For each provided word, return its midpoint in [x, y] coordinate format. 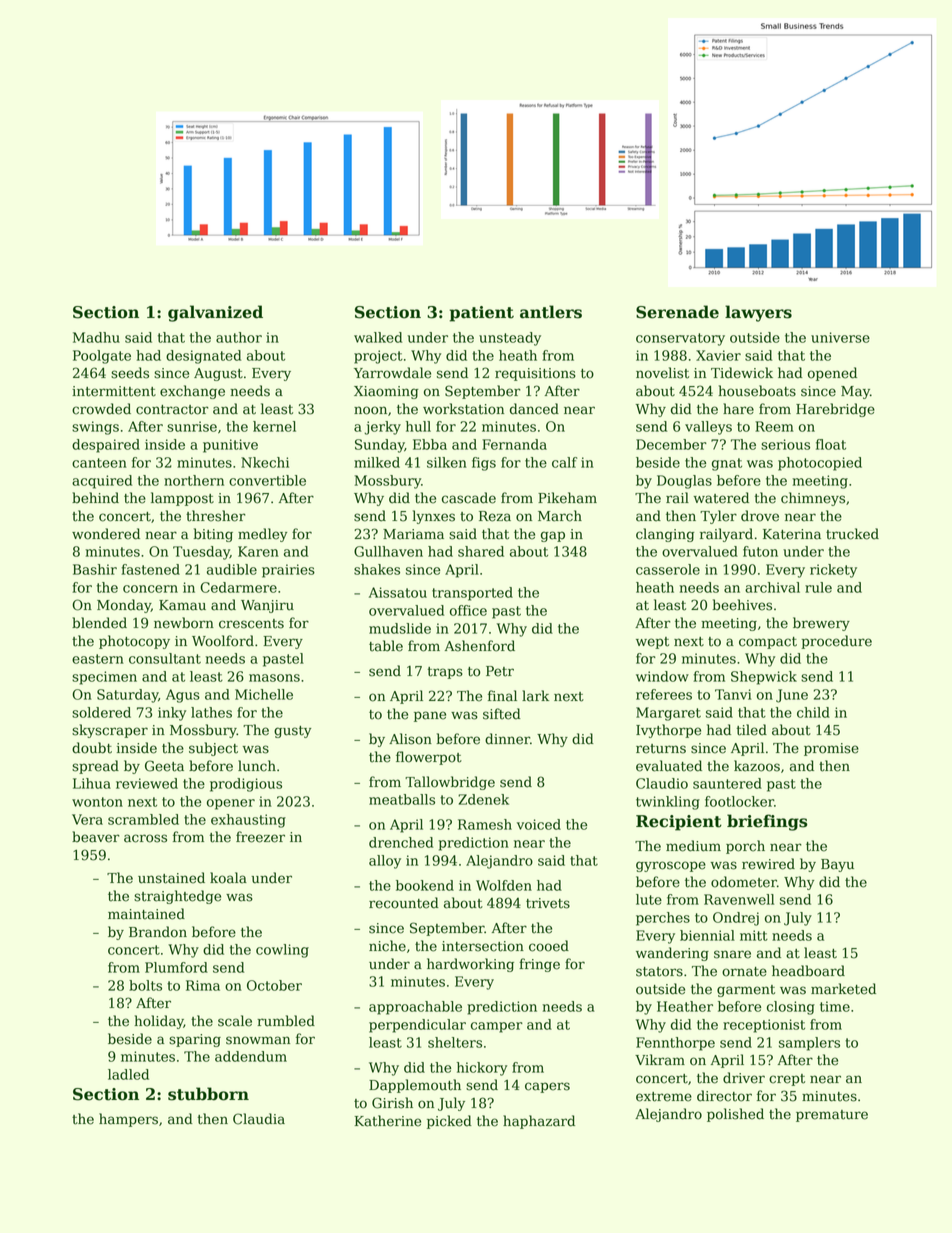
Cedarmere [238, 587]
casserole [668, 569]
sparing [195, 1040]
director [724, 1096]
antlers [551, 312]
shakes [377, 569]
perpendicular [417, 1026]
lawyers [758, 313]
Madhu [96, 337]
